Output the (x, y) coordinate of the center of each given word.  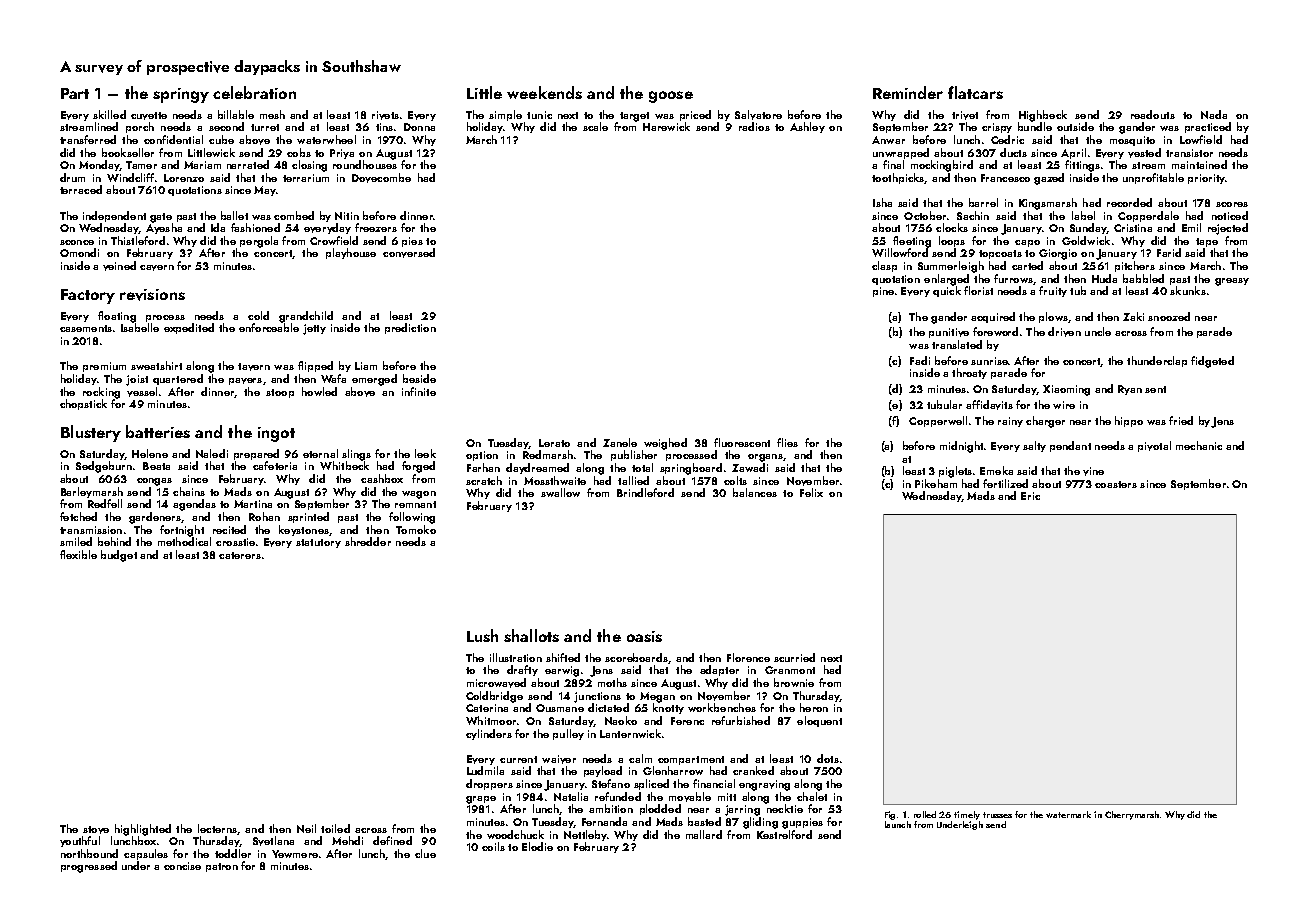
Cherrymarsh (1132, 815)
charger (1045, 422)
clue (425, 853)
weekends (544, 92)
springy (181, 95)
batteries (158, 431)
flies (787, 442)
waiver (559, 759)
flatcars (975, 92)
